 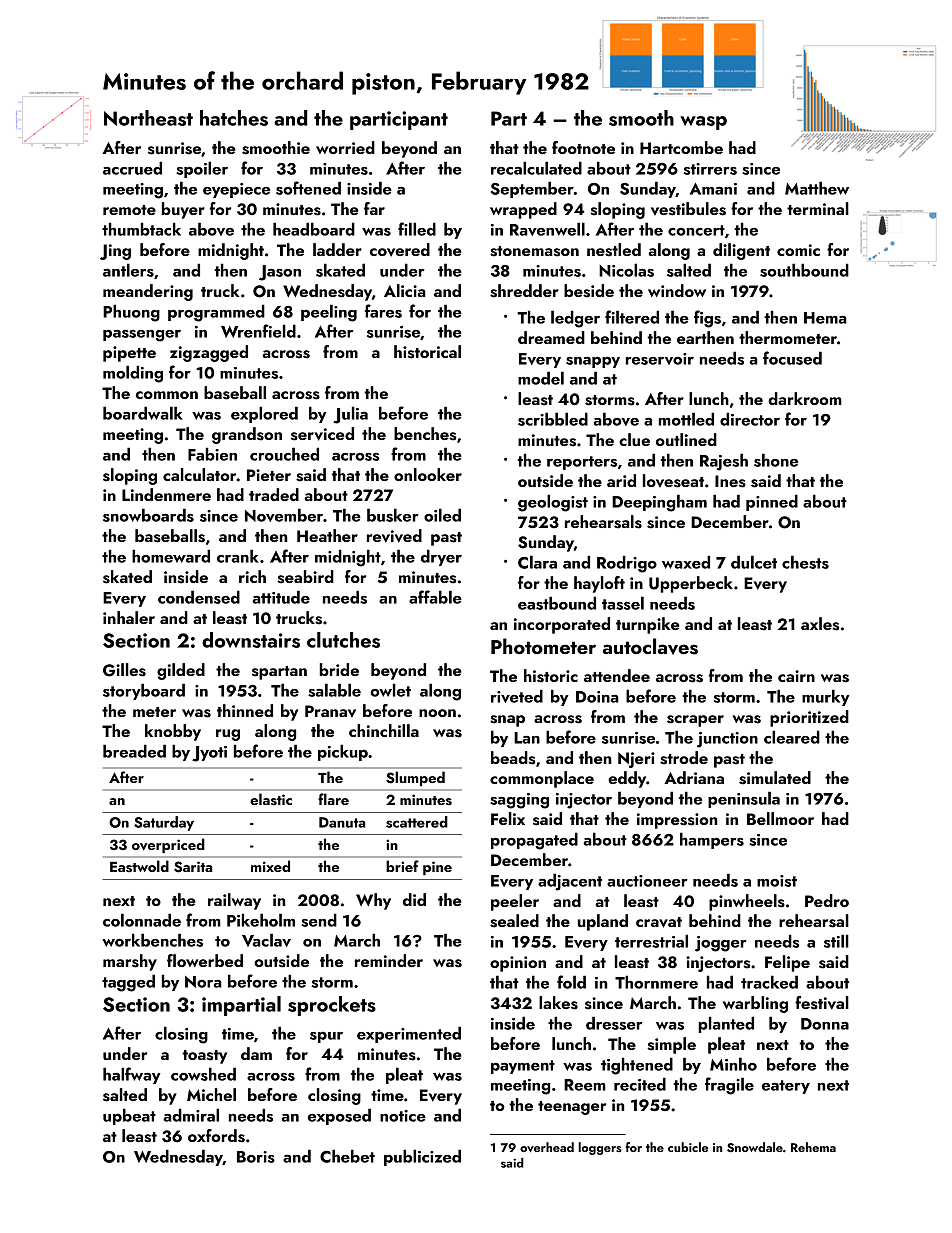 I want to click on tagged, so click(x=128, y=983).
